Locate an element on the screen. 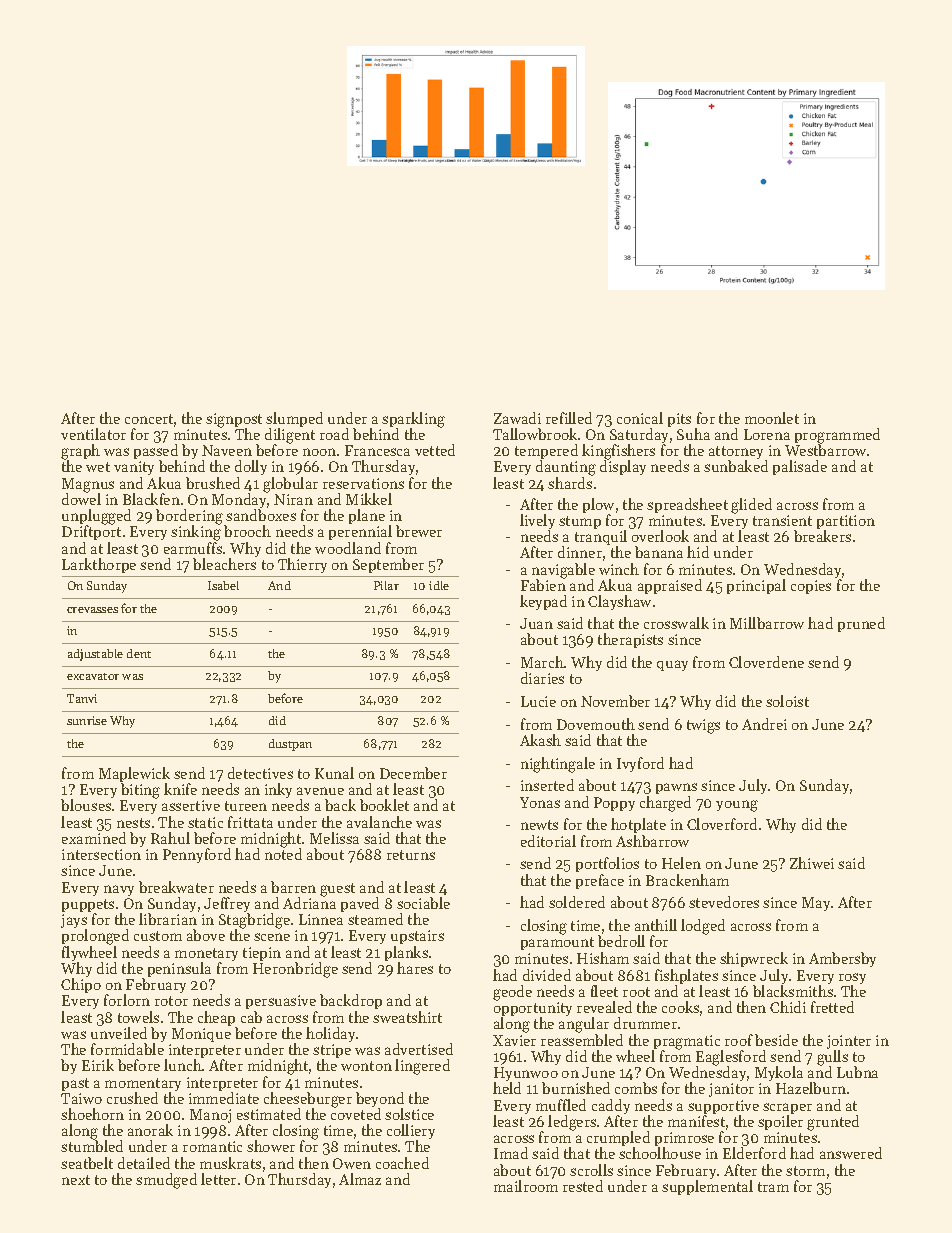 This screenshot has height=1233, width=952. moonlet is located at coordinates (772, 418).
